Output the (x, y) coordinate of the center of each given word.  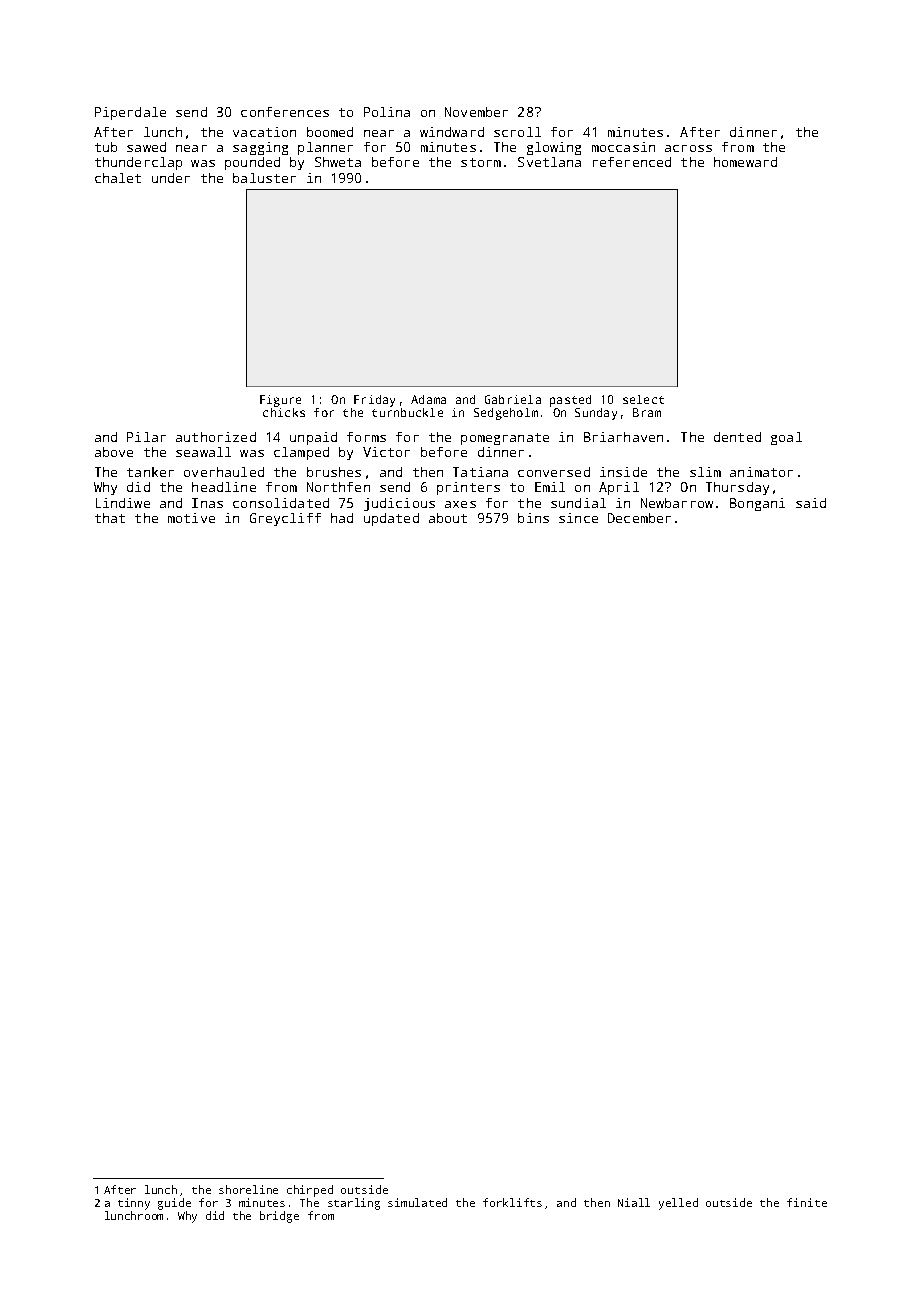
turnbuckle (407, 412)
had (342, 518)
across (688, 148)
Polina (387, 112)
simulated (417, 1202)
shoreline (248, 1189)
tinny (134, 1204)
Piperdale (130, 113)
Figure (280, 401)
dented (737, 437)
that (110, 518)
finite (807, 1202)
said (811, 503)
